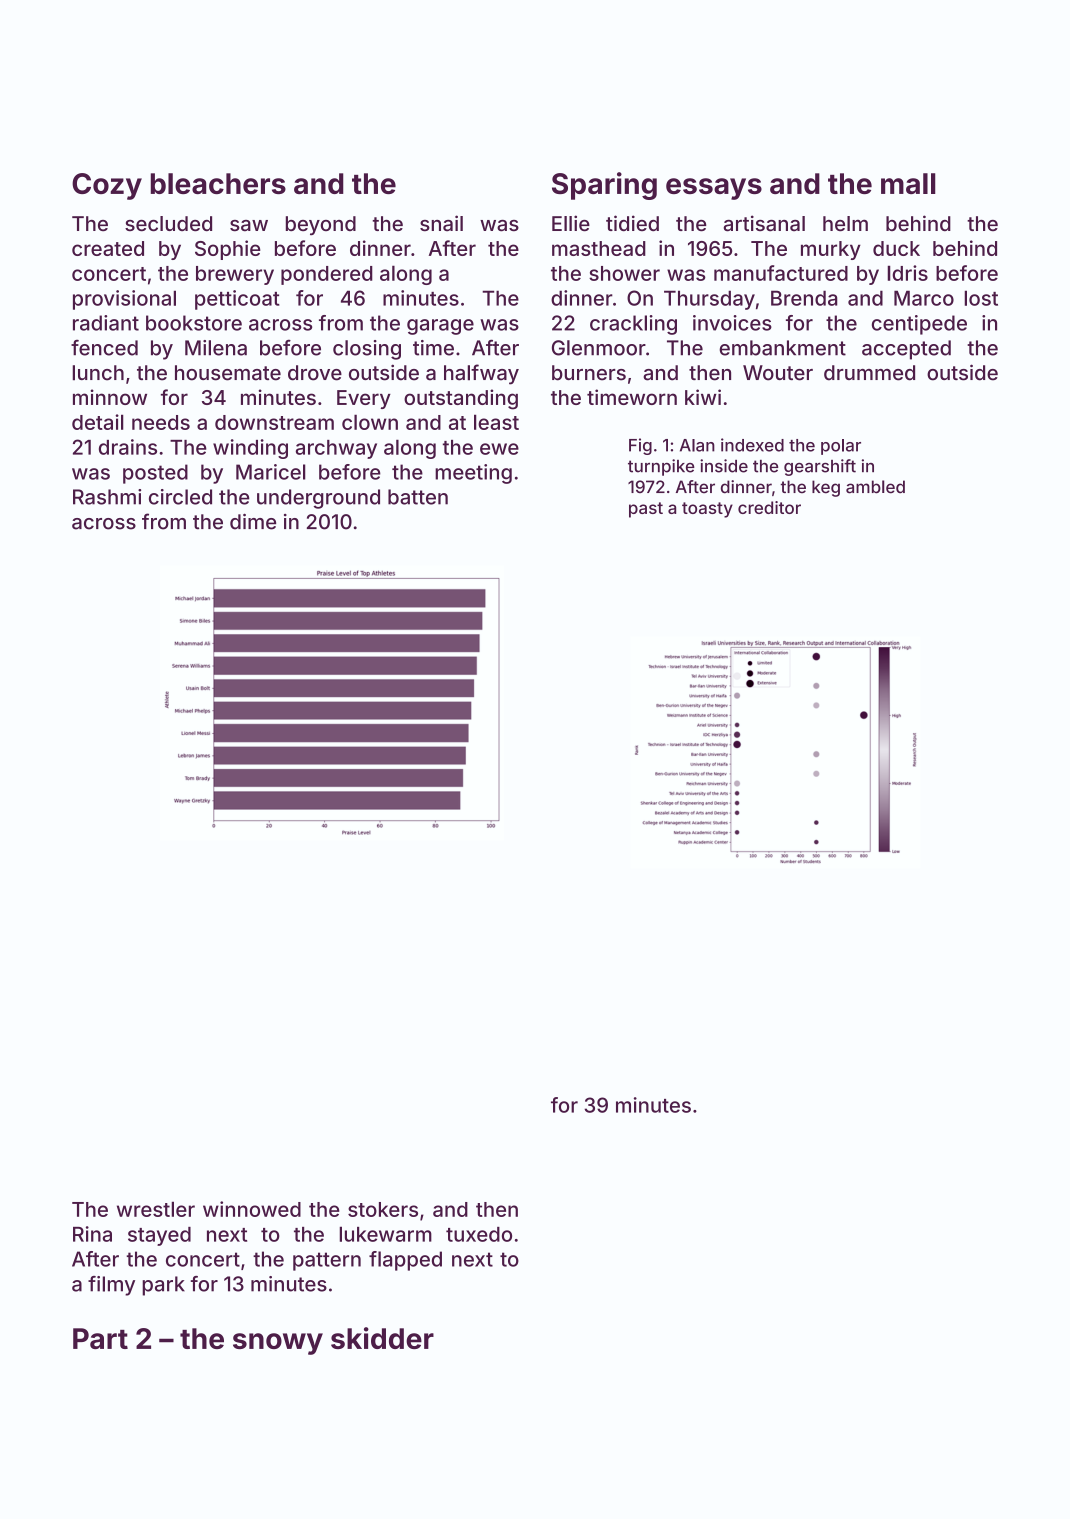 The image size is (1070, 1519). What do you see at coordinates (382, 1338) in the screenshot?
I see `skidder` at bounding box center [382, 1338].
